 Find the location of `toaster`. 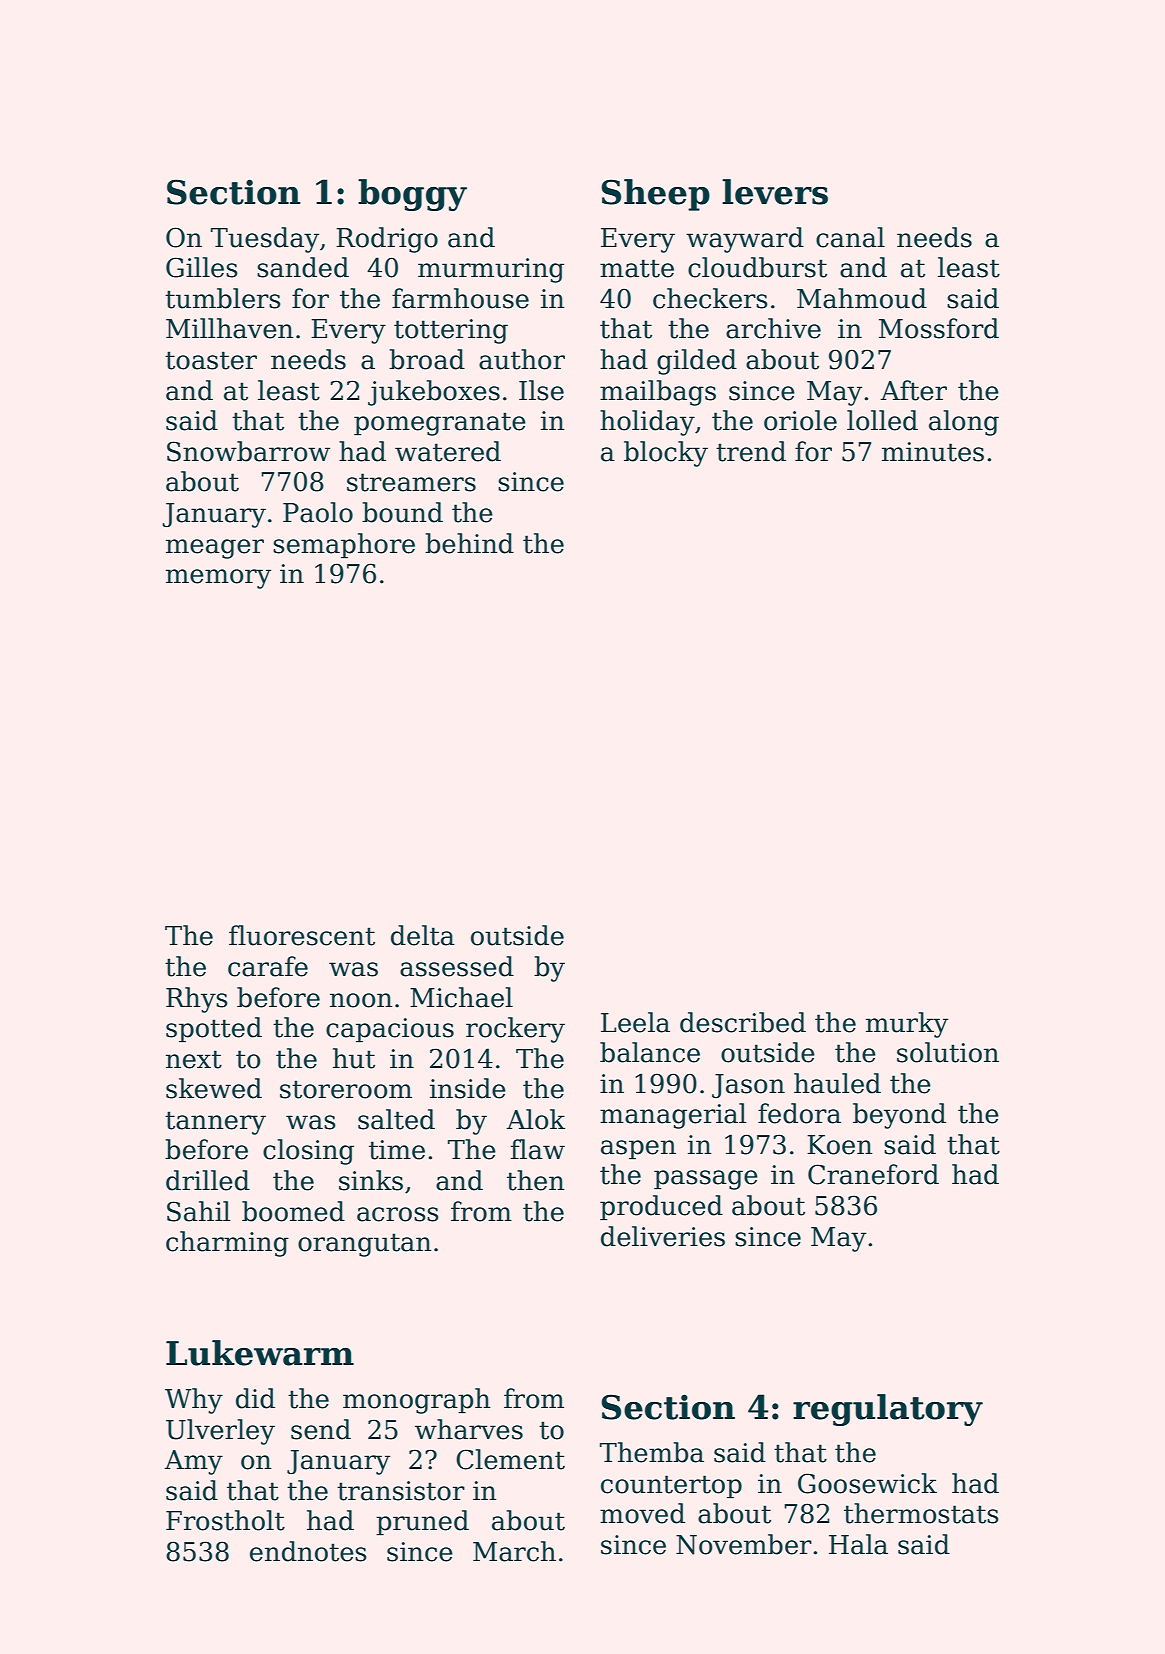

toaster is located at coordinates (211, 360).
